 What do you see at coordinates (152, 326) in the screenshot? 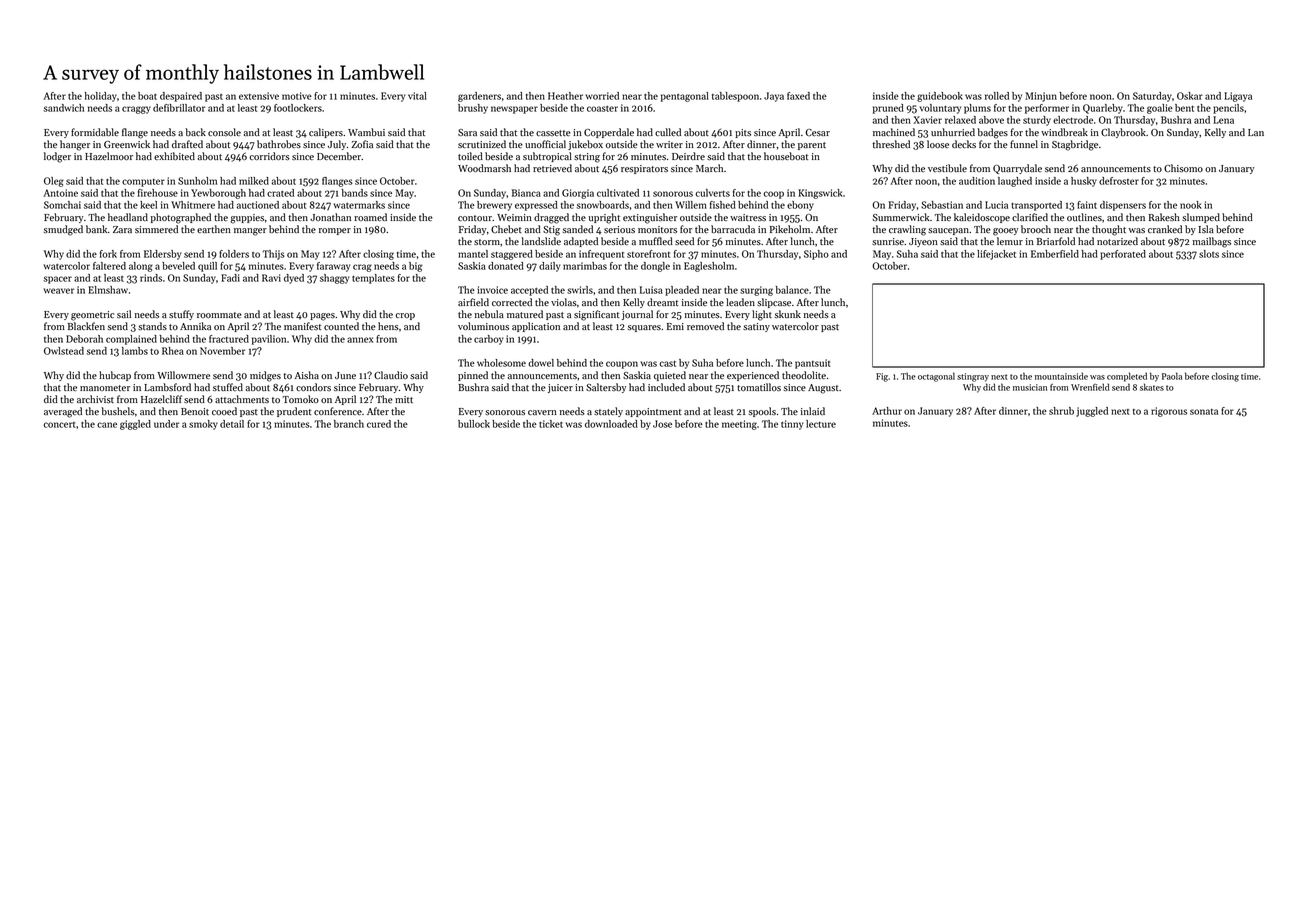
I see `stands` at bounding box center [152, 326].
